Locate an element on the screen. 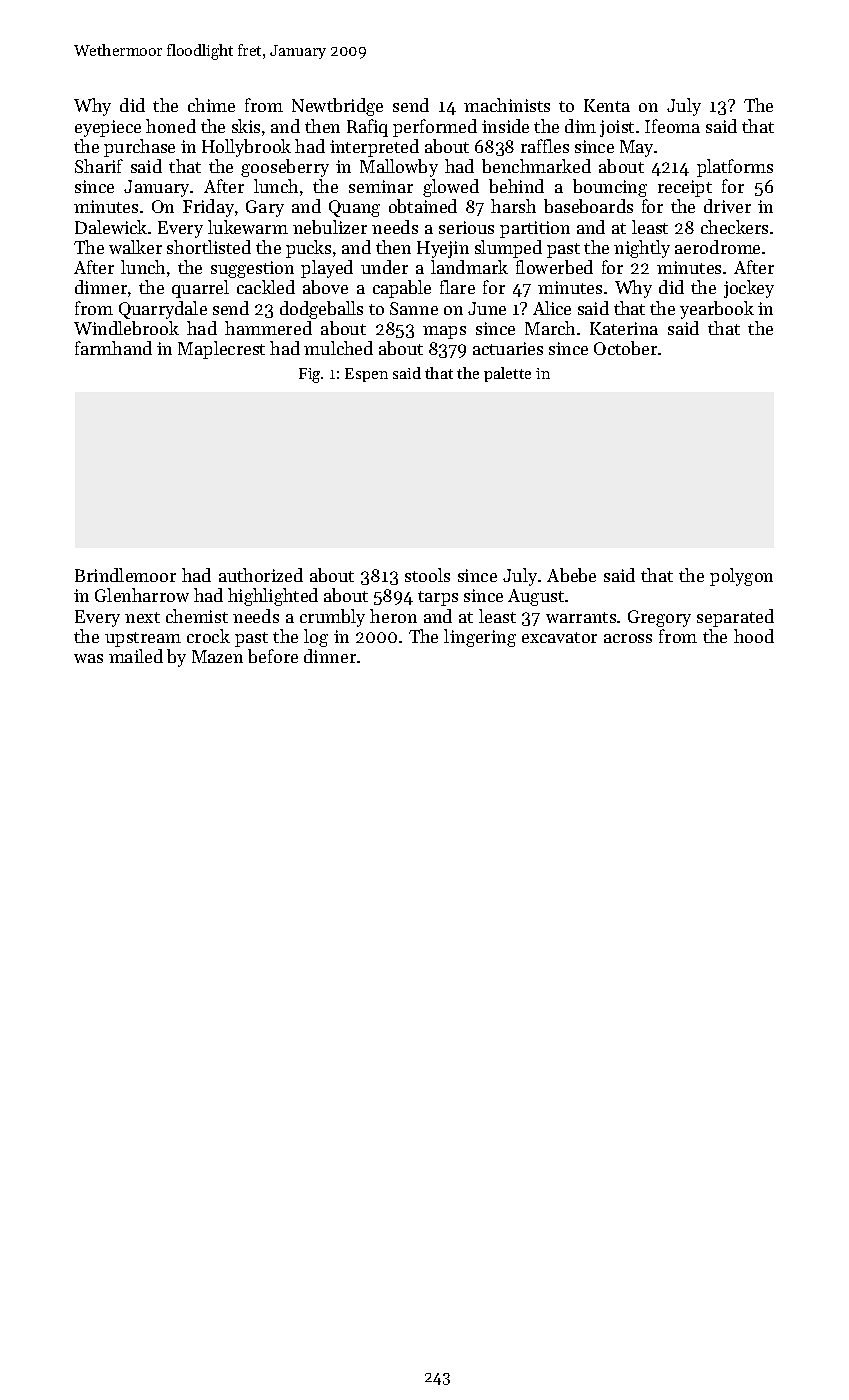 The image size is (849, 1400). across is located at coordinates (628, 638).
